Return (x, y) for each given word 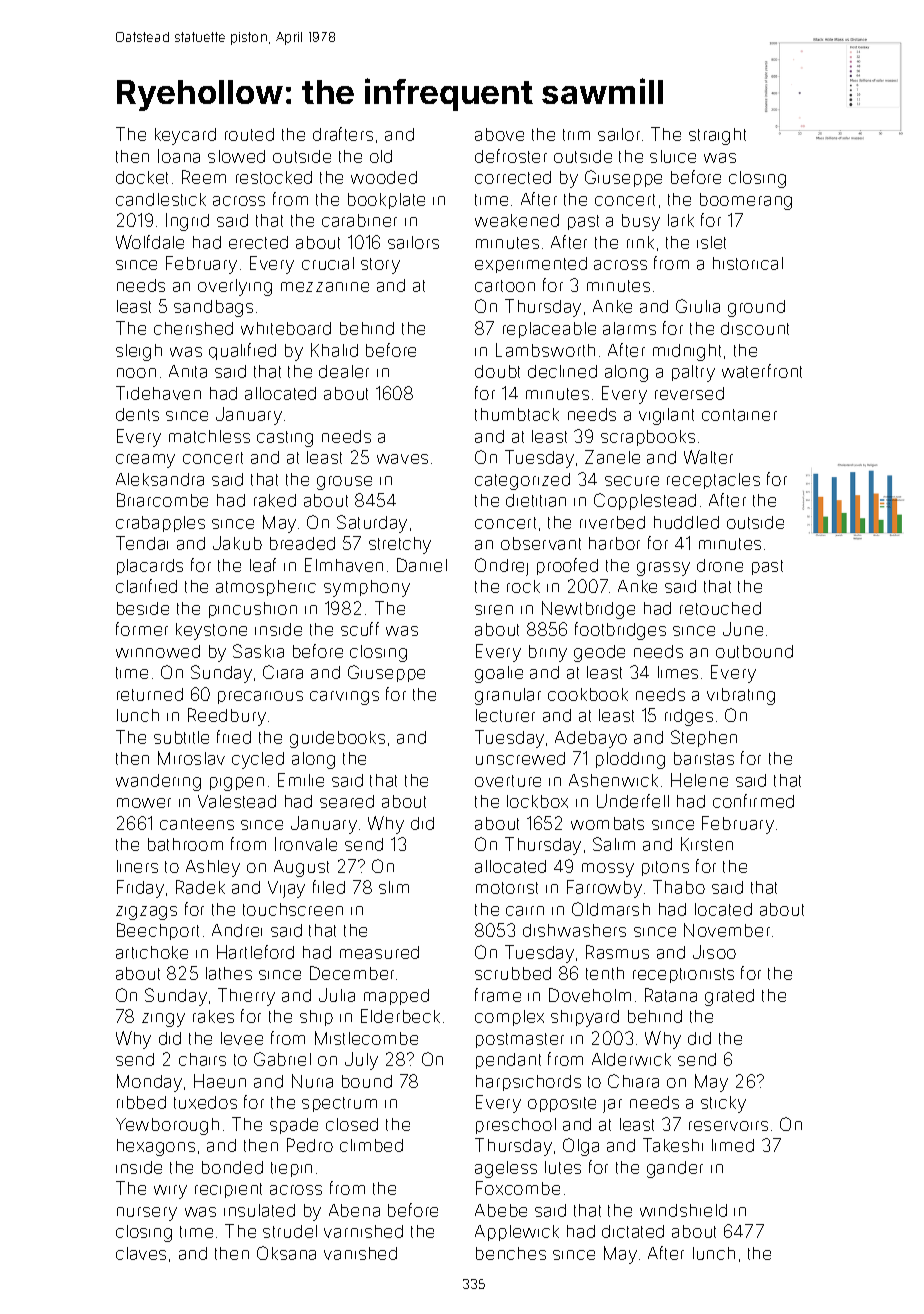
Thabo (679, 887)
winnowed (158, 651)
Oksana (286, 1253)
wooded (384, 177)
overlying (235, 287)
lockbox (537, 801)
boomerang (746, 201)
